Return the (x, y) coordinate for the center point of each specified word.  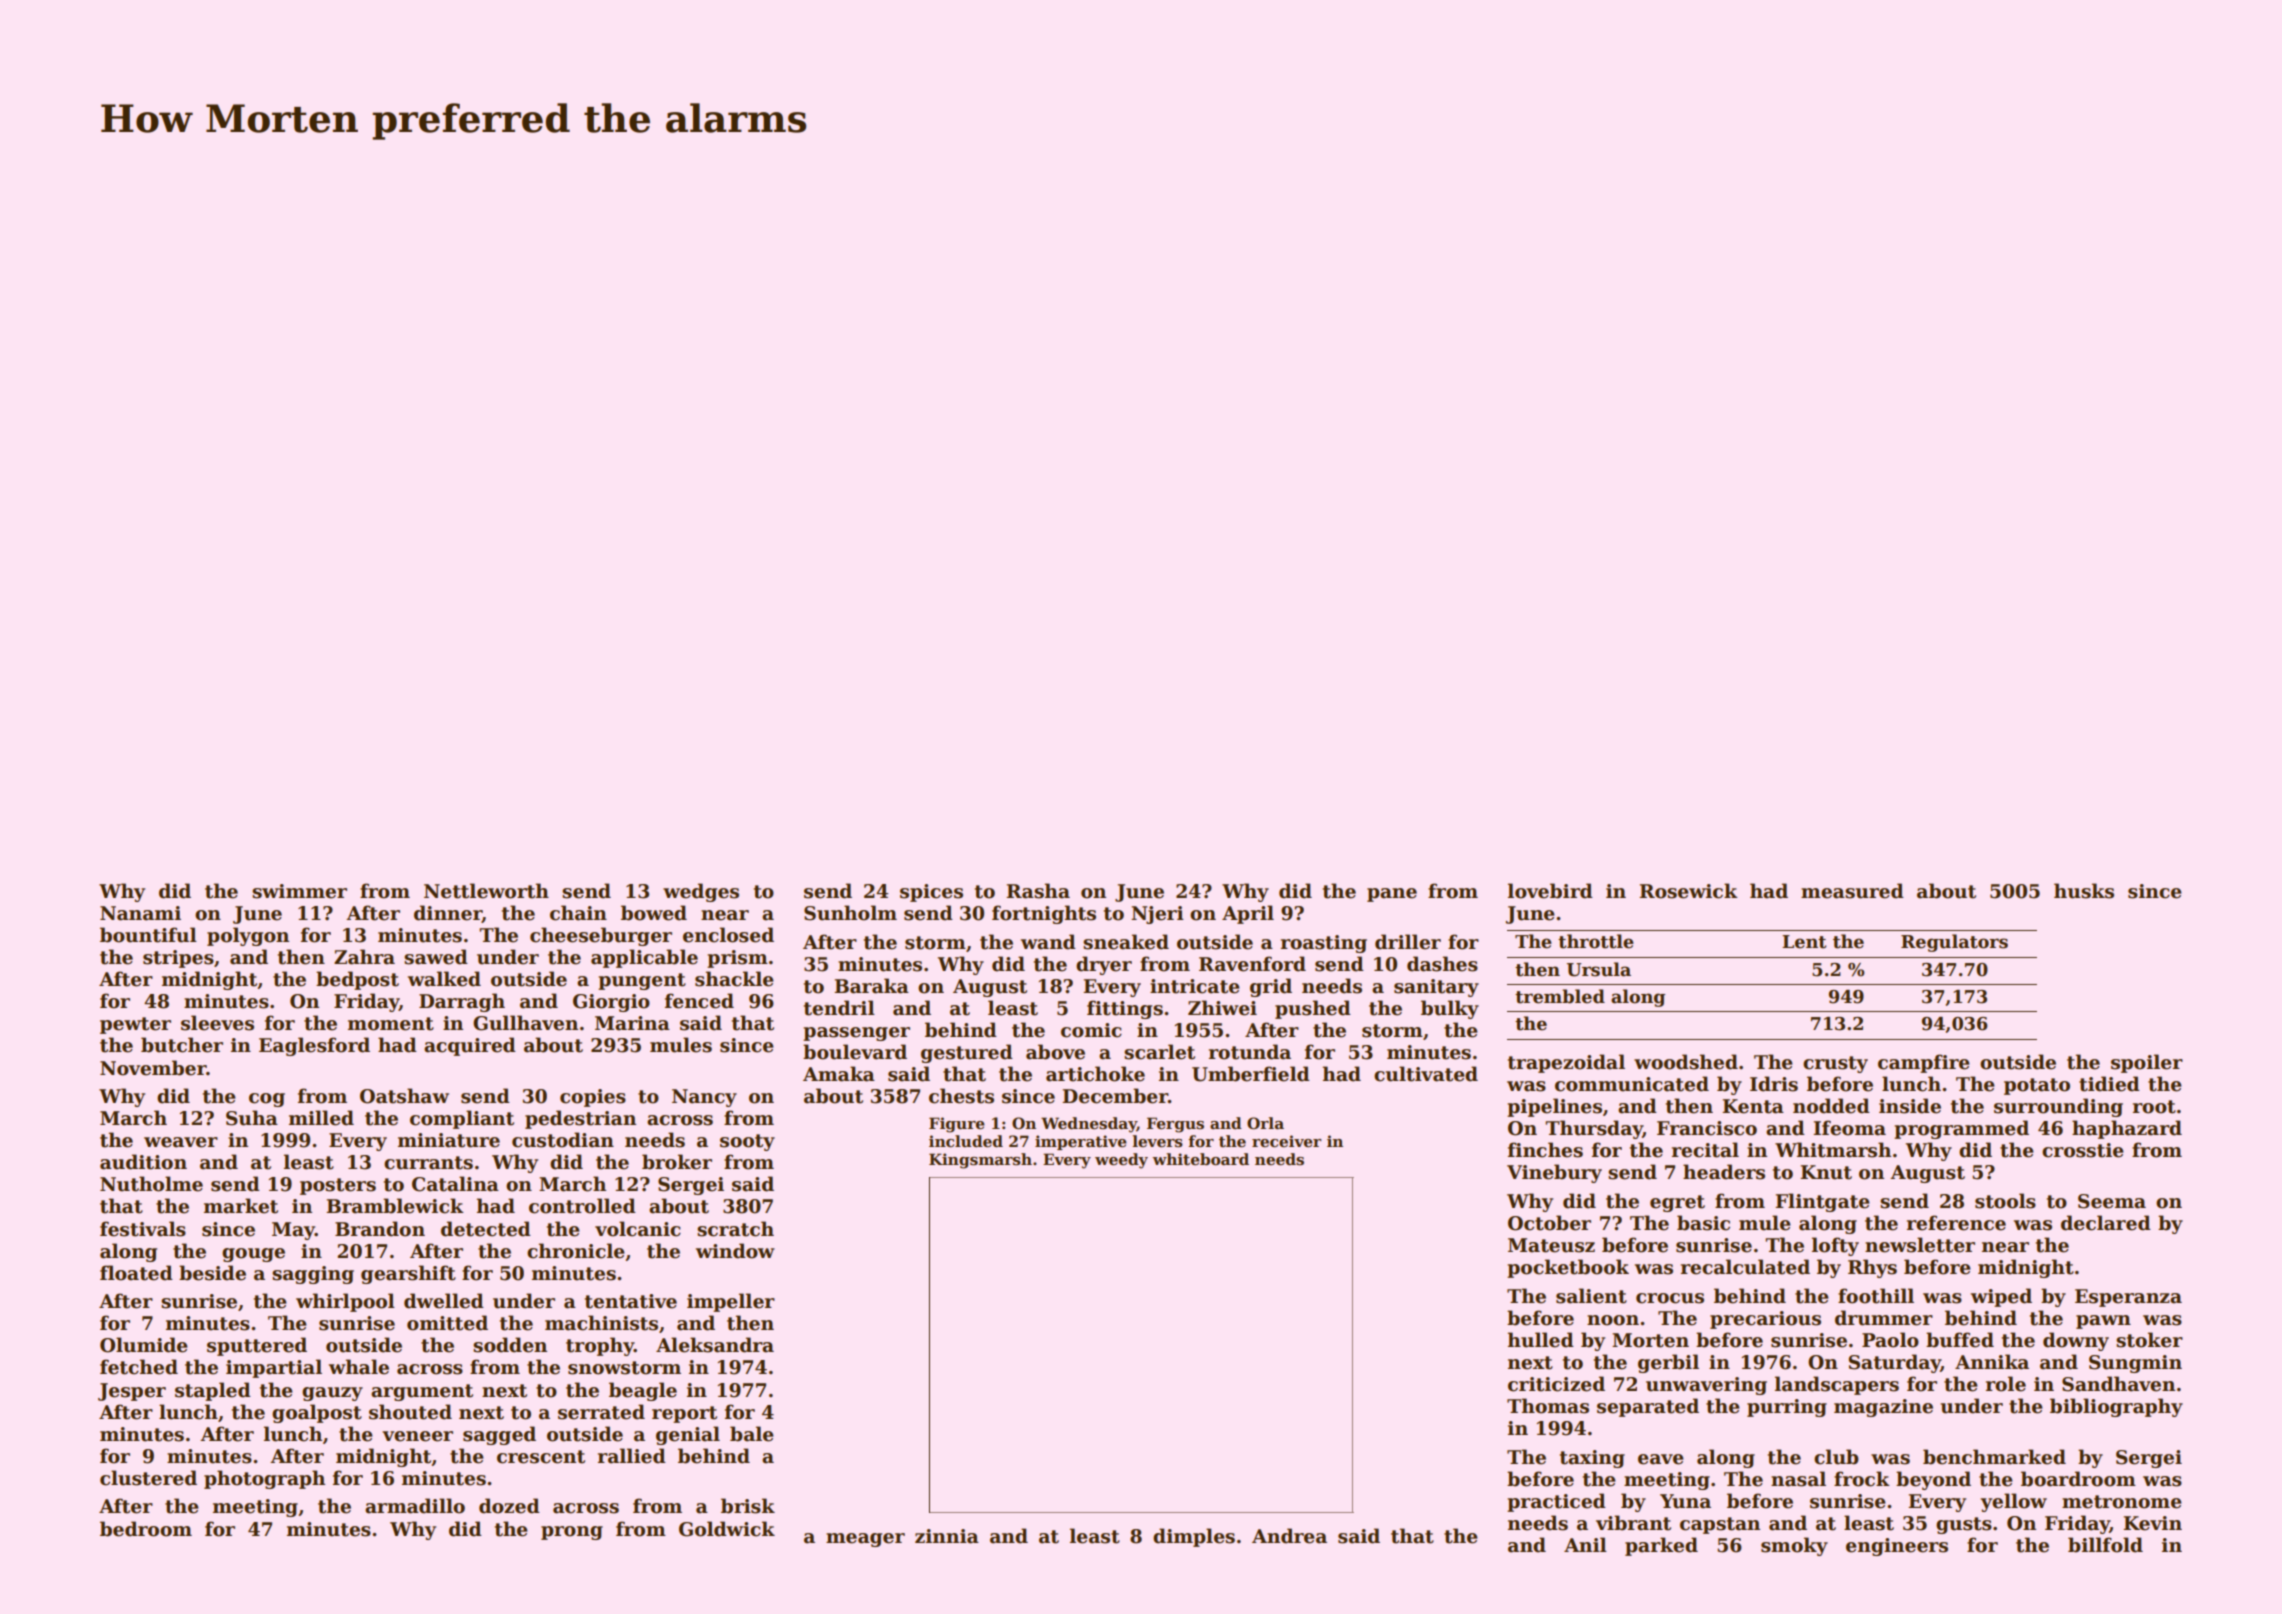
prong (572, 1533)
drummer (1884, 1318)
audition (143, 1162)
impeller (731, 1302)
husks (2084, 891)
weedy (1121, 1161)
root (2154, 1107)
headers (1724, 1172)
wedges (701, 892)
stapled (213, 1391)
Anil (1585, 1544)
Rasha (1038, 891)
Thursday (1594, 1129)
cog (267, 1100)
